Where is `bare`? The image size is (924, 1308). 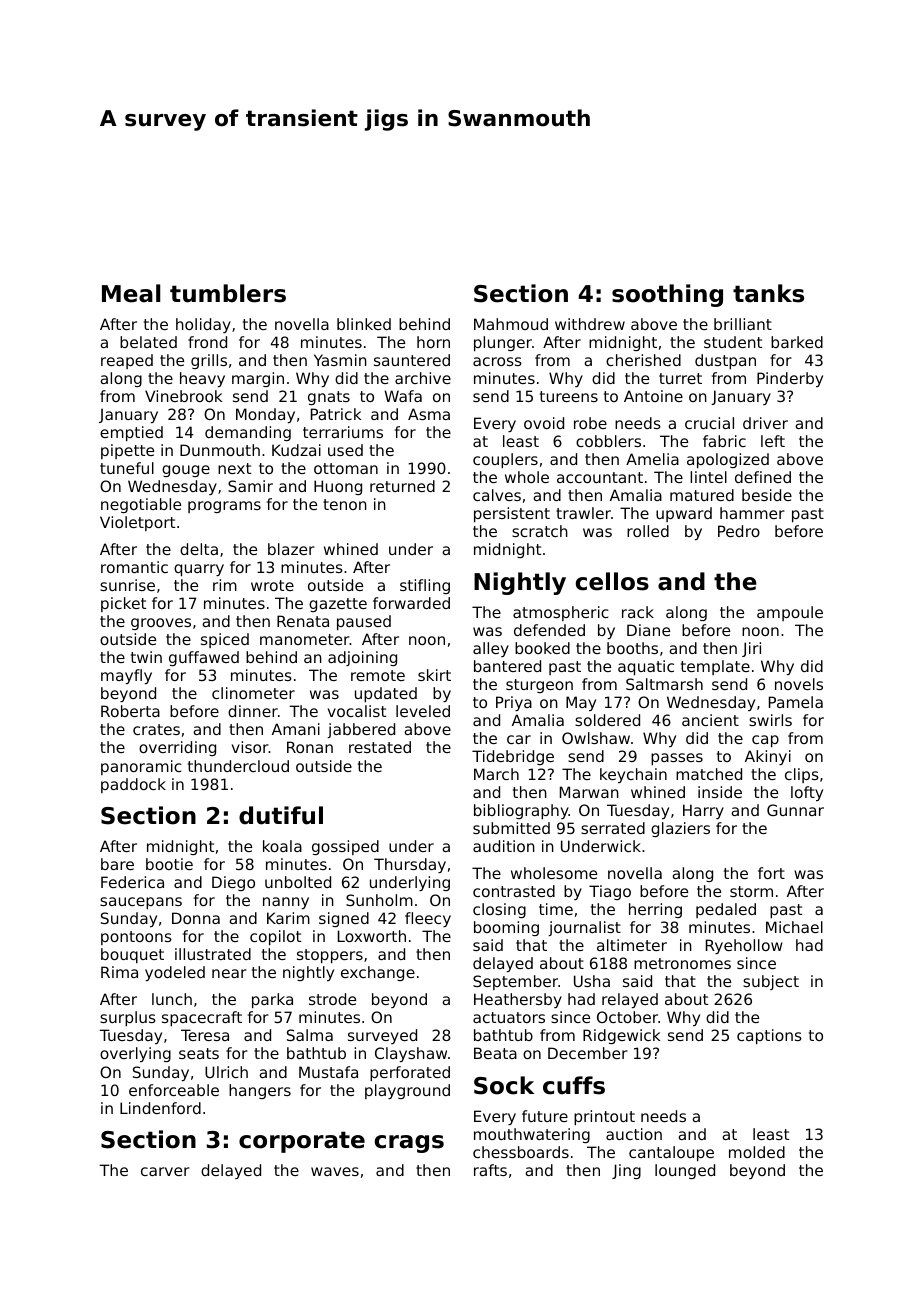
bare is located at coordinates (117, 864).
